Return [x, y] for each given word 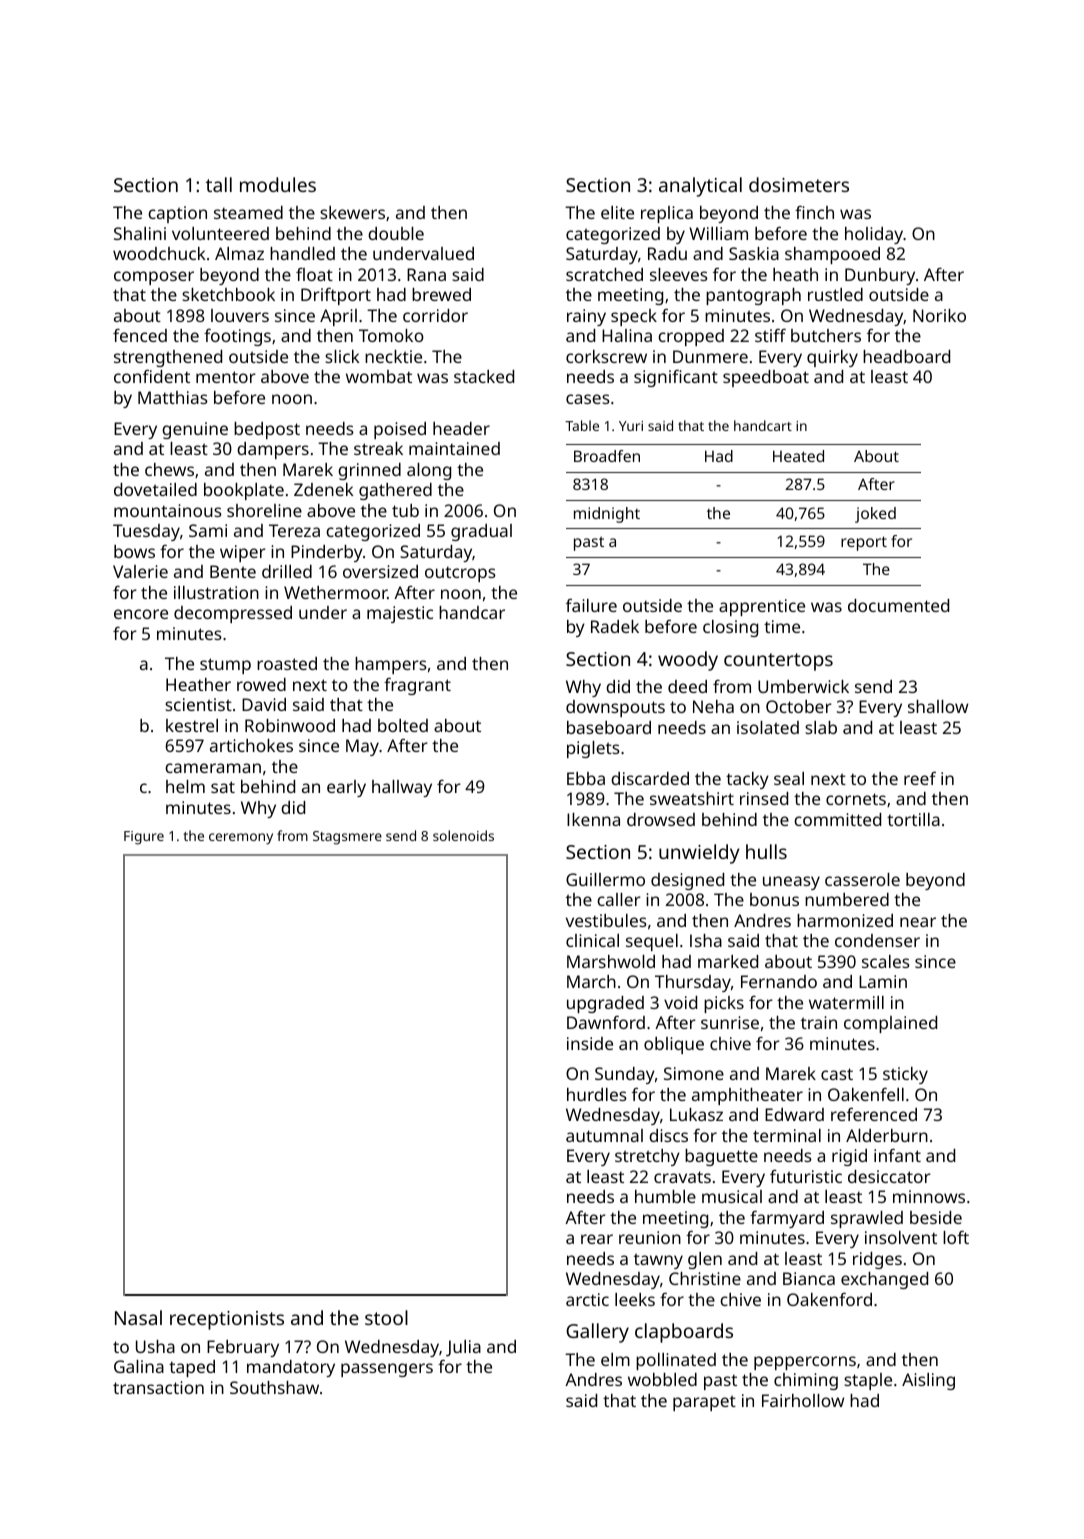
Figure [144, 838]
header [461, 428]
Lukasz [696, 1114]
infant [897, 1155]
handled [302, 253]
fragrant [417, 686]
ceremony [241, 839]
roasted [287, 663]
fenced [140, 335]
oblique [674, 1045]
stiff [770, 335]
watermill [846, 1002]
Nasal [138, 1317]
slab [821, 727]
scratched [604, 274]
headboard [906, 356]
